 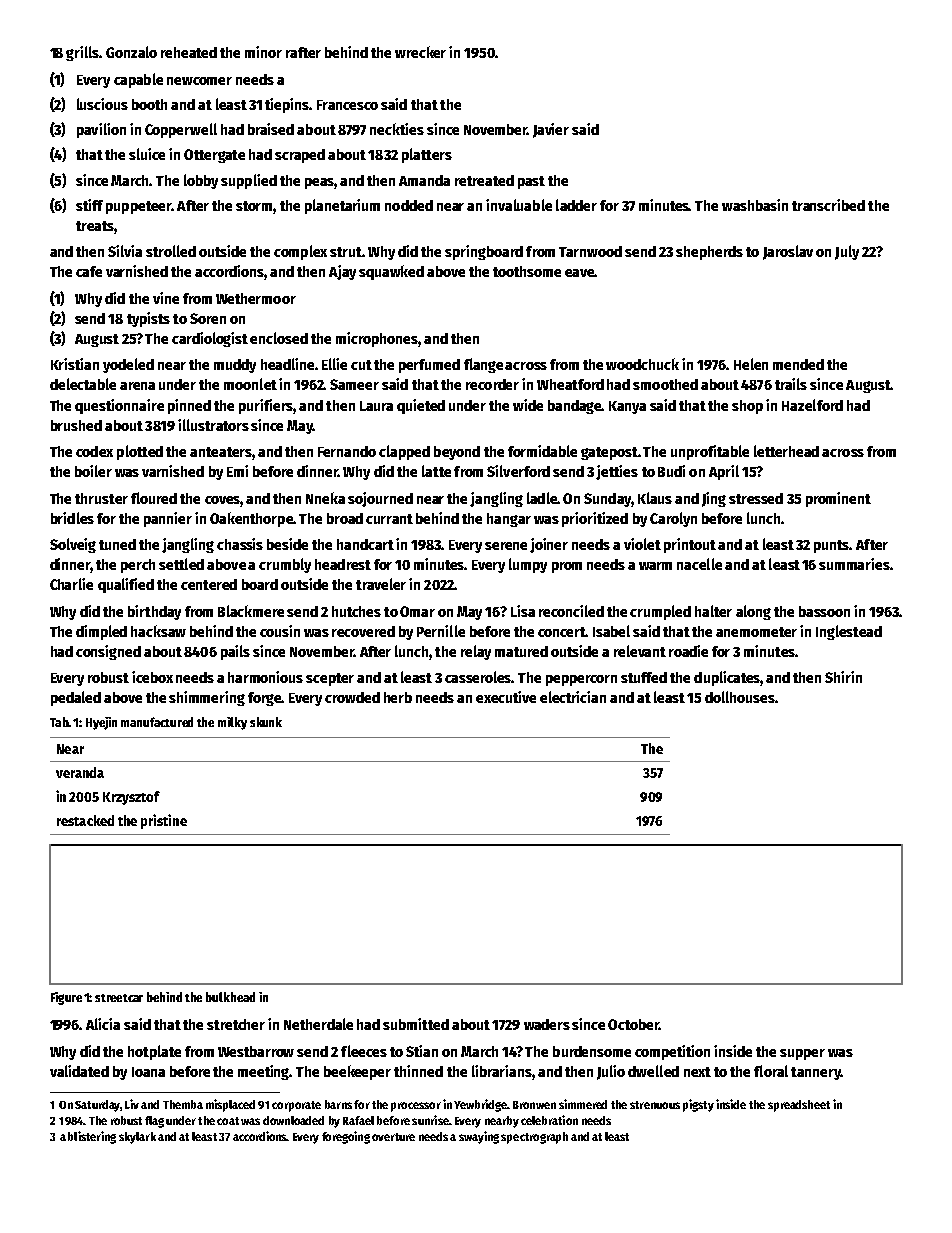 What do you see at coordinates (551, 130) in the document?
I see `Javier` at bounding box center [551, 130].
